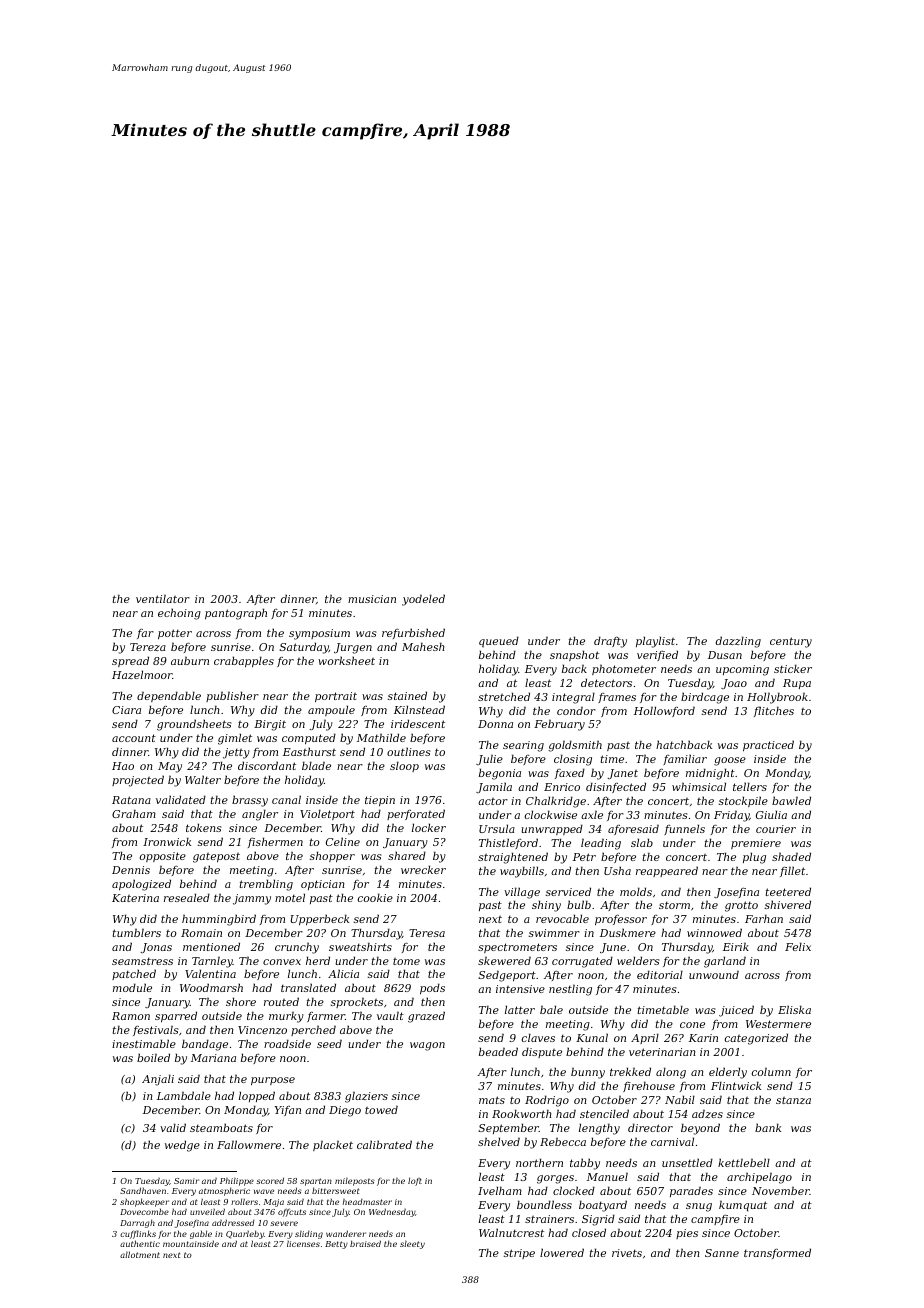  I want to click on tiepin, so click(380, 801).
